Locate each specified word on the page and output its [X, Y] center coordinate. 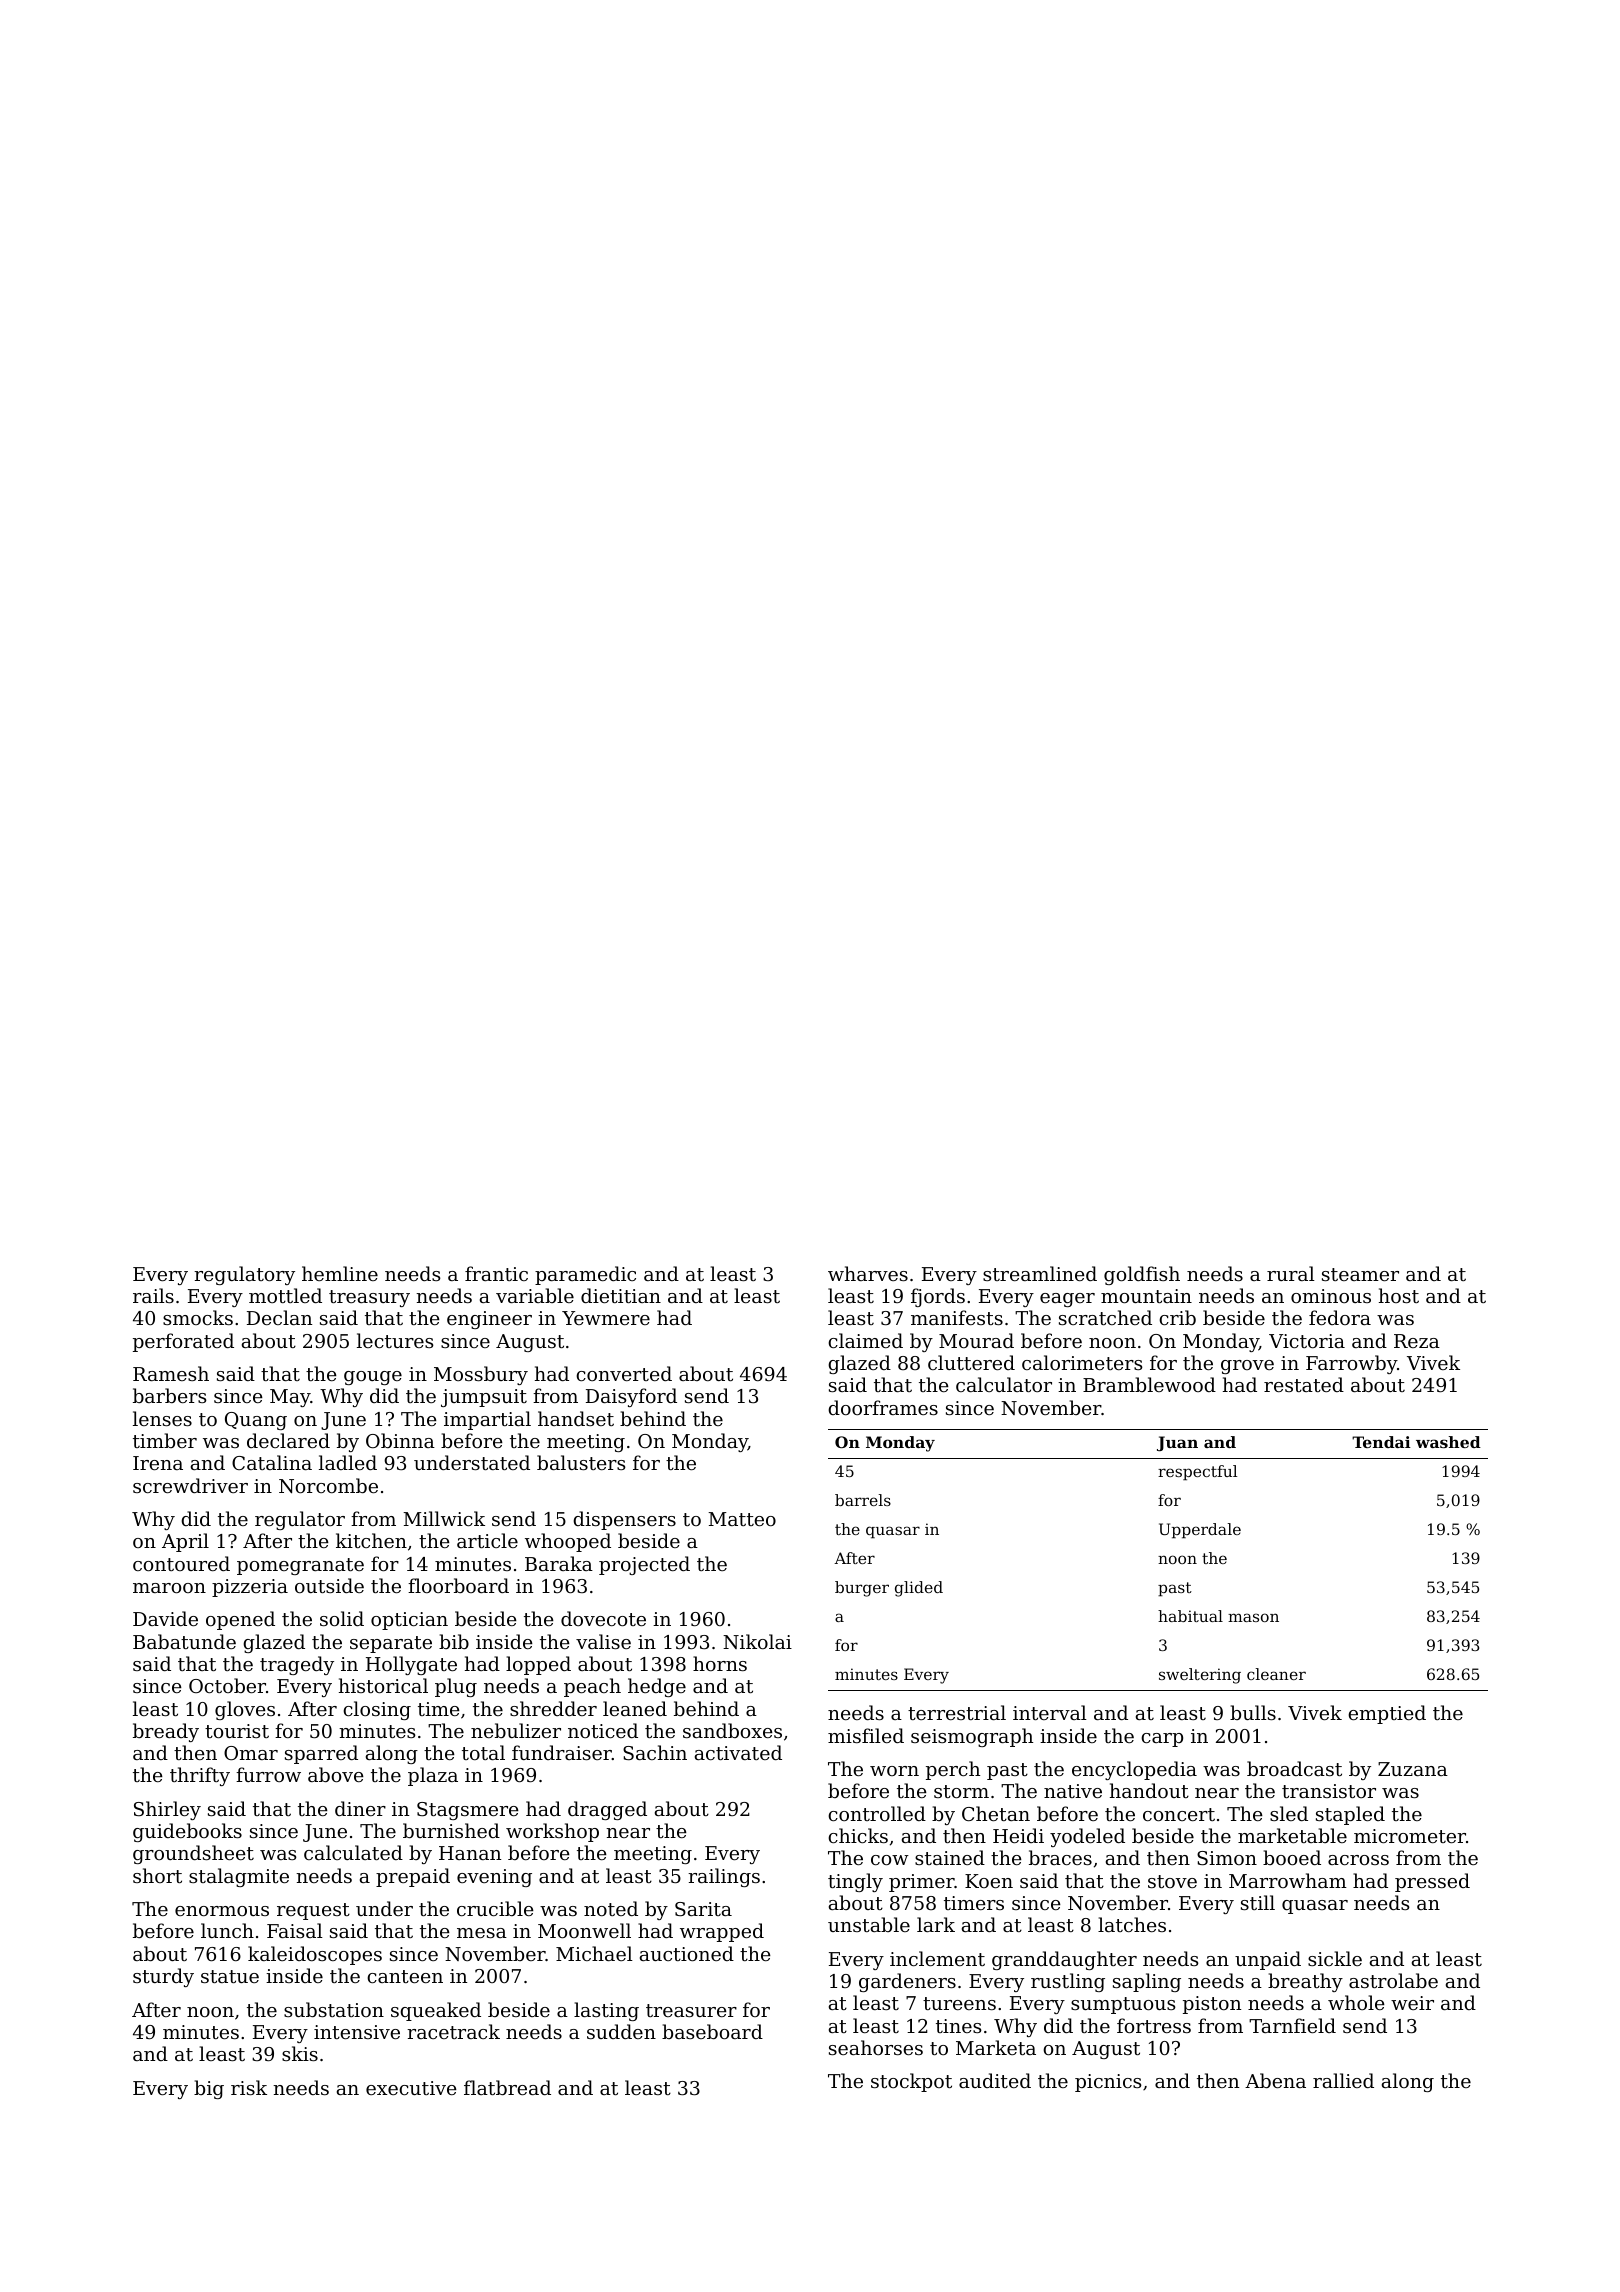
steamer [1360, 1274]
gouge [373, 1378]
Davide [165, 1618]
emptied [1387, 1714]
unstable [869, 1924]
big [209, 2089]
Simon [1227, 1858]
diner [360, 1808]
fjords [938, 1297]
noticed [603, 1730]
